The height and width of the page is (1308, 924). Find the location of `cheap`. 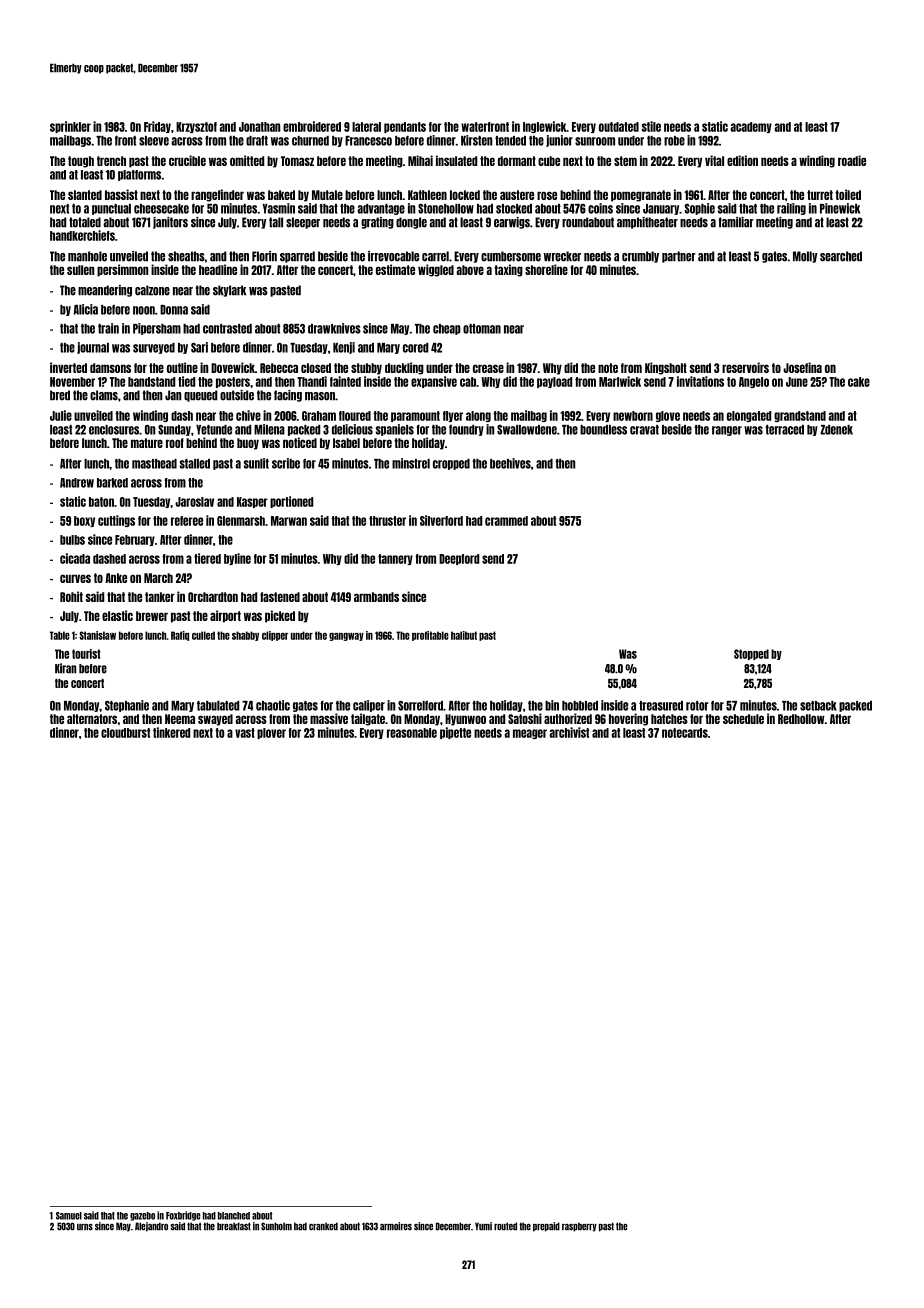

cheap is located at coordinates (447, 329).
